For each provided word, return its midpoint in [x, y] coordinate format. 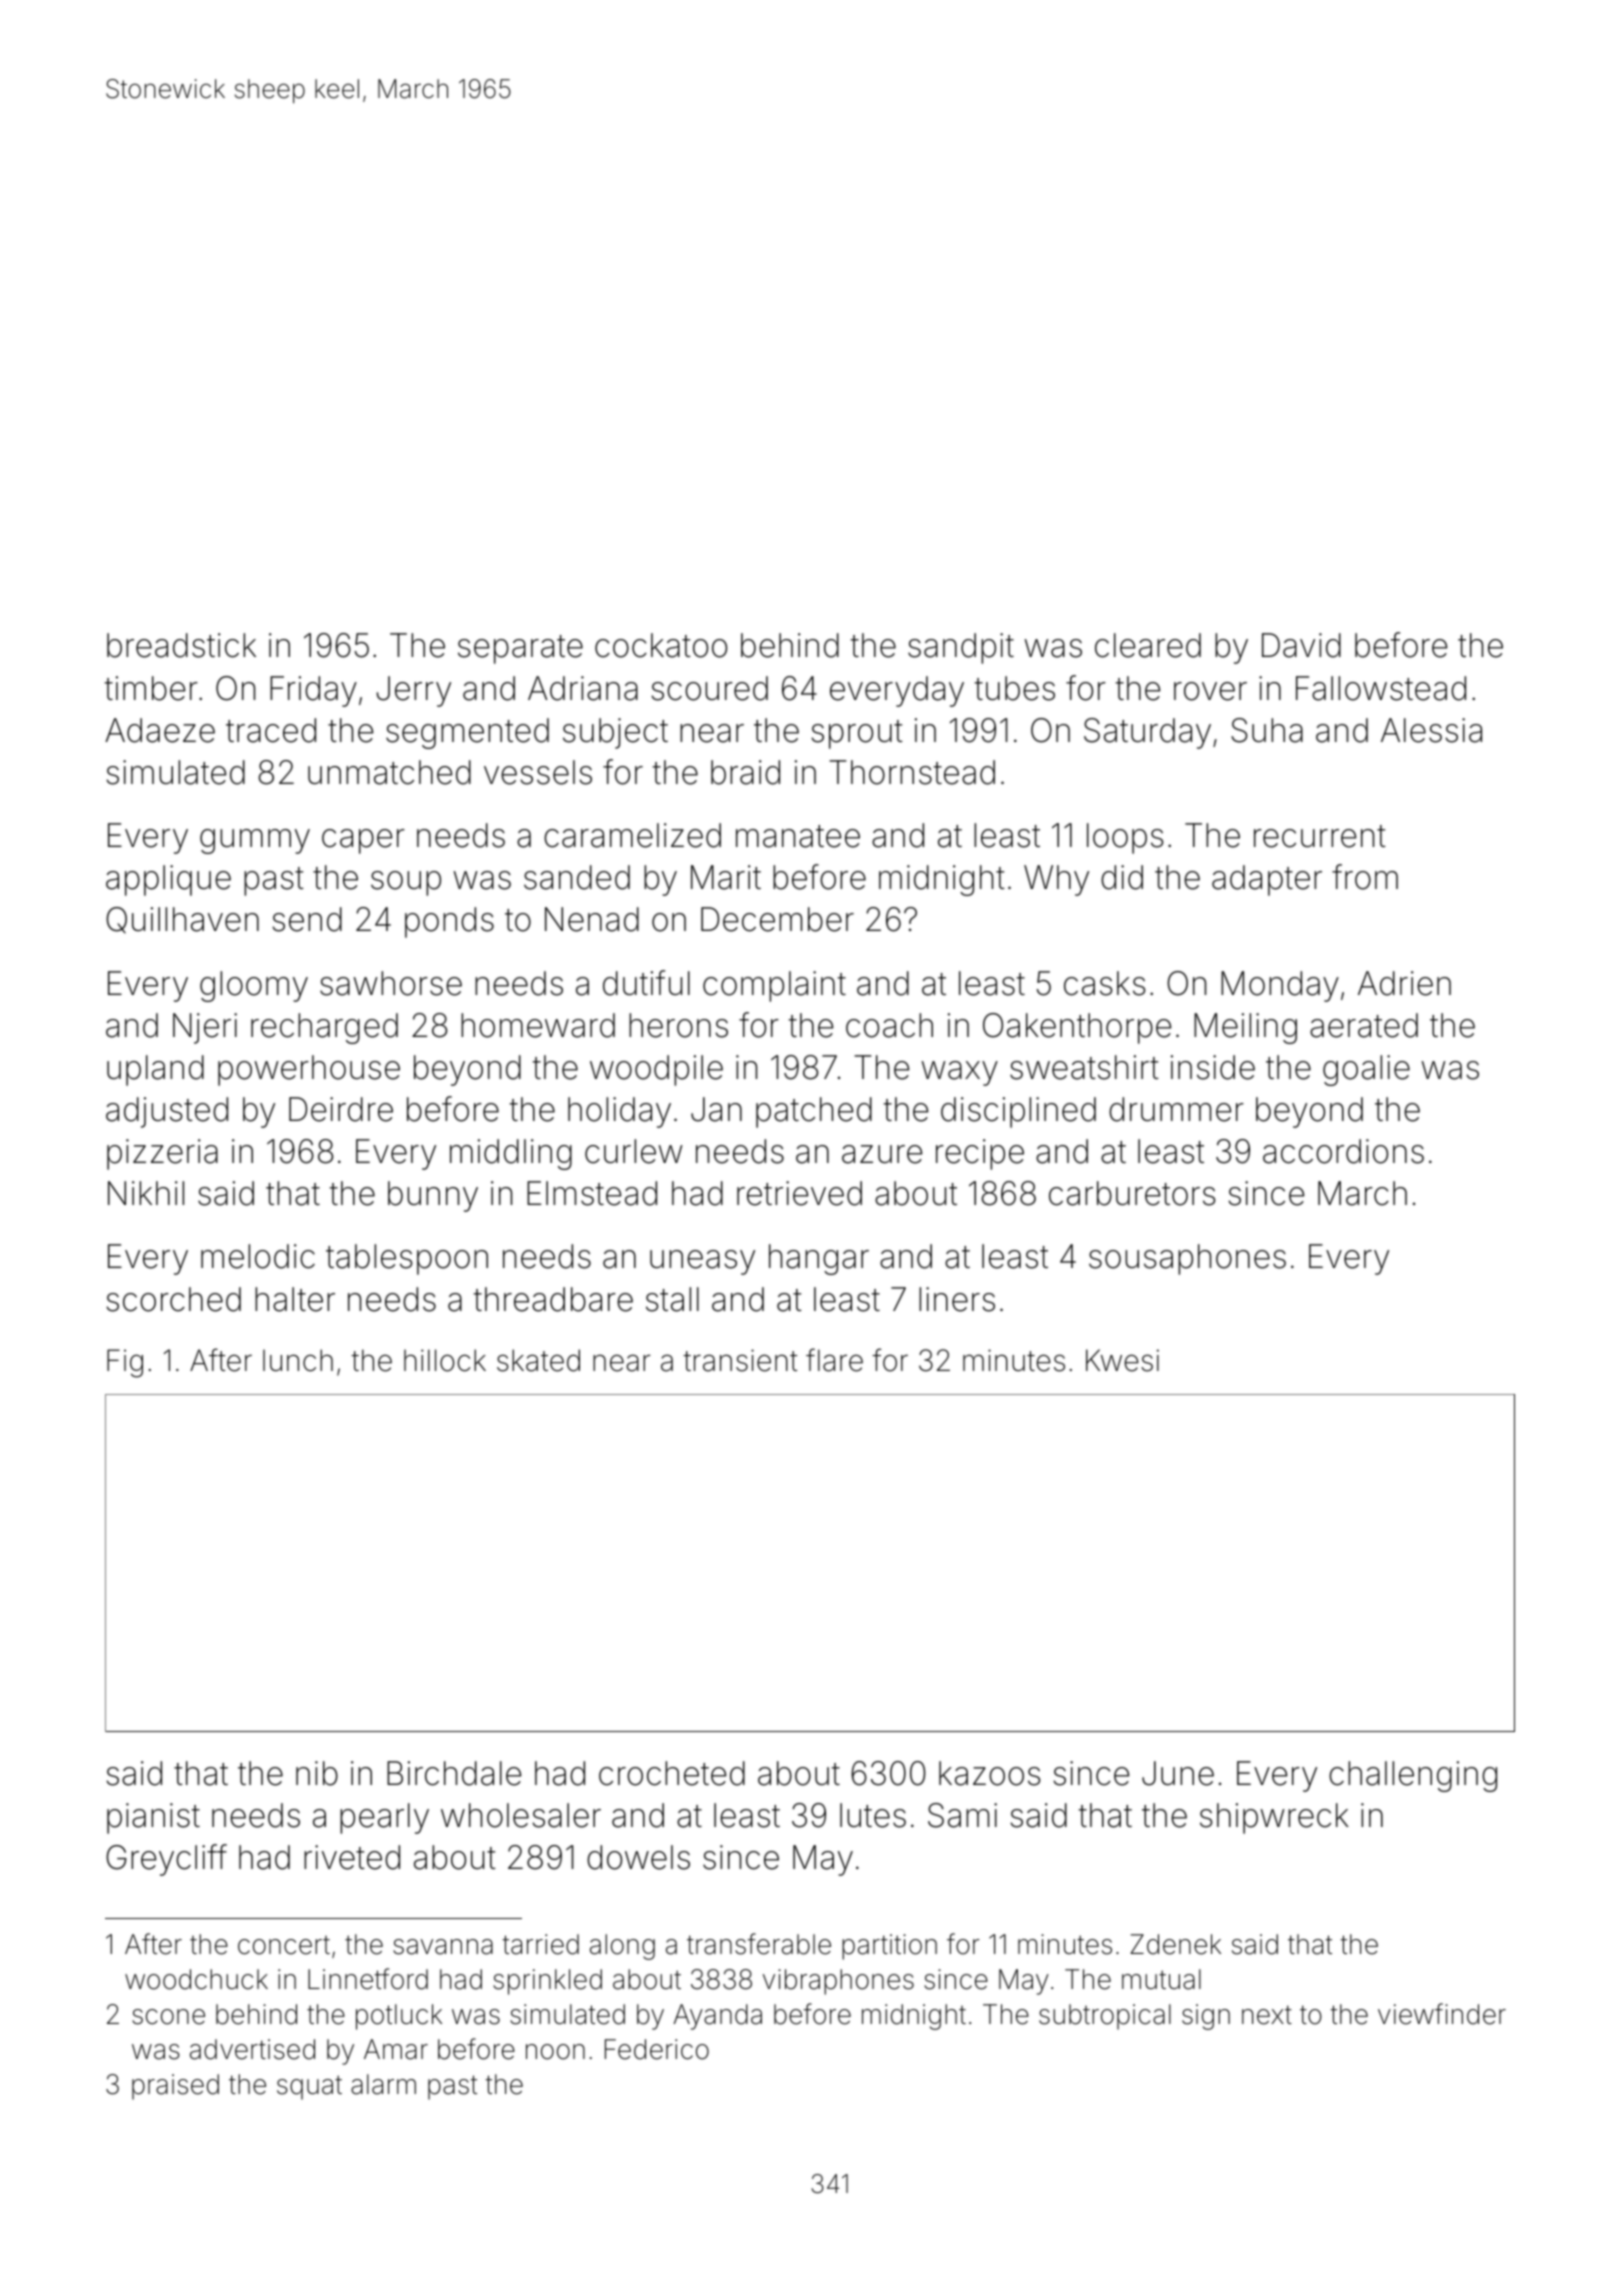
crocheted [672, 1773]
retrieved [799, 1193]
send [307, 919]
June [1178, 1773]
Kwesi [1122, 1360]
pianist [153, 1818]
